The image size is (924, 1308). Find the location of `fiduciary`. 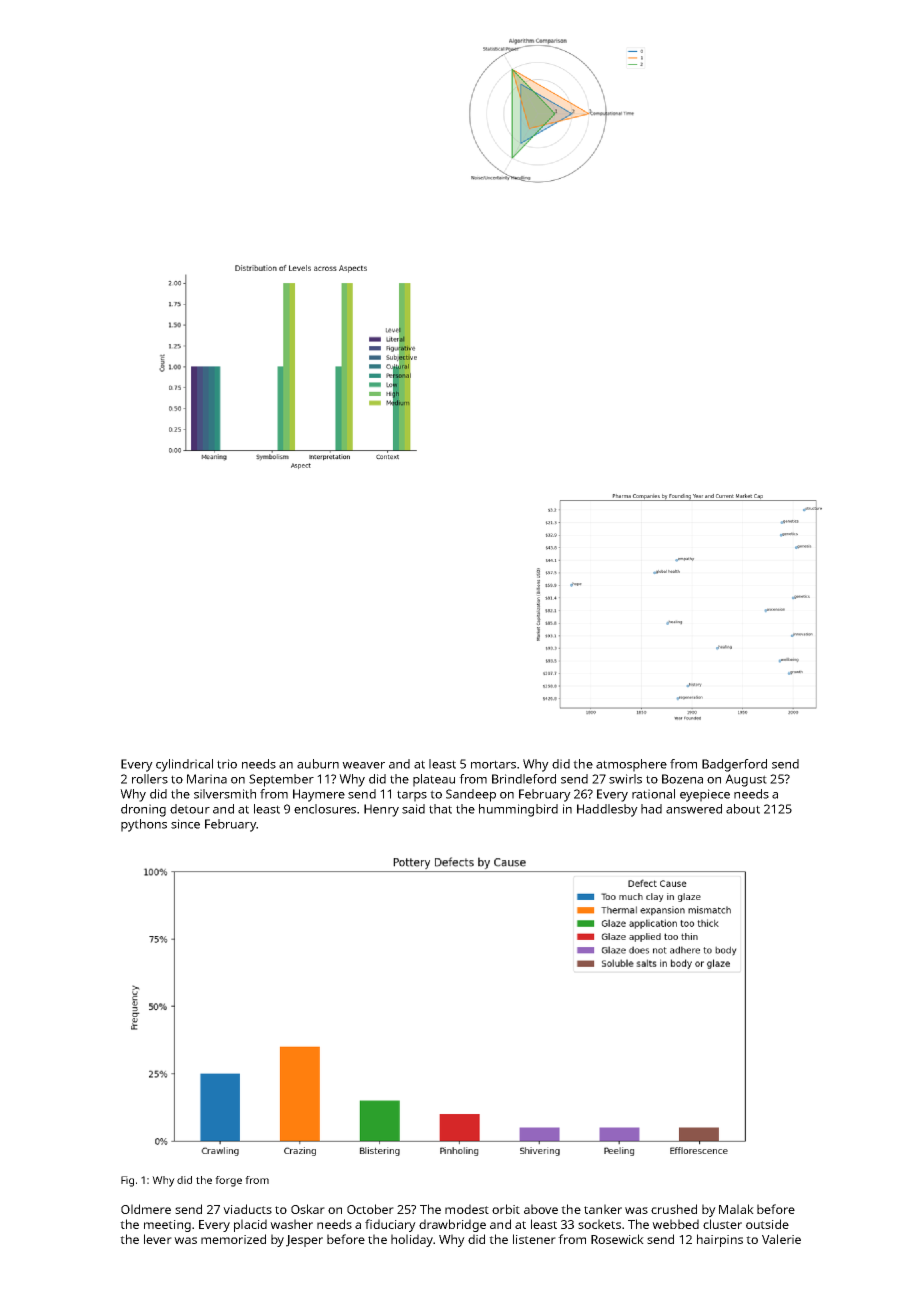

fiduciary is located at coordinates (390, 1225).
